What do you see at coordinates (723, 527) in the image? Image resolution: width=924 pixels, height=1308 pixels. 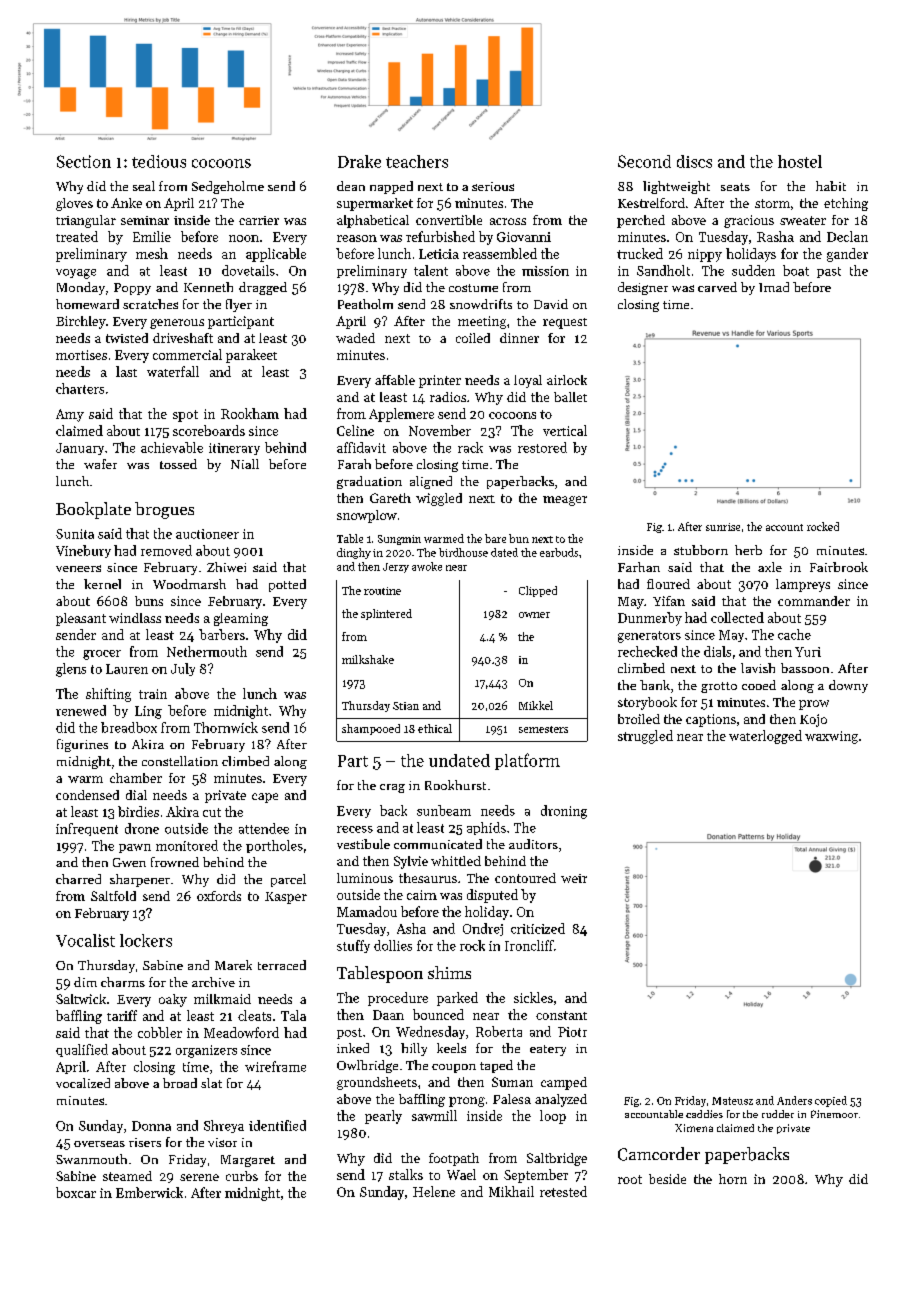 I see `sunrise` at bounding box center [723, 527].
